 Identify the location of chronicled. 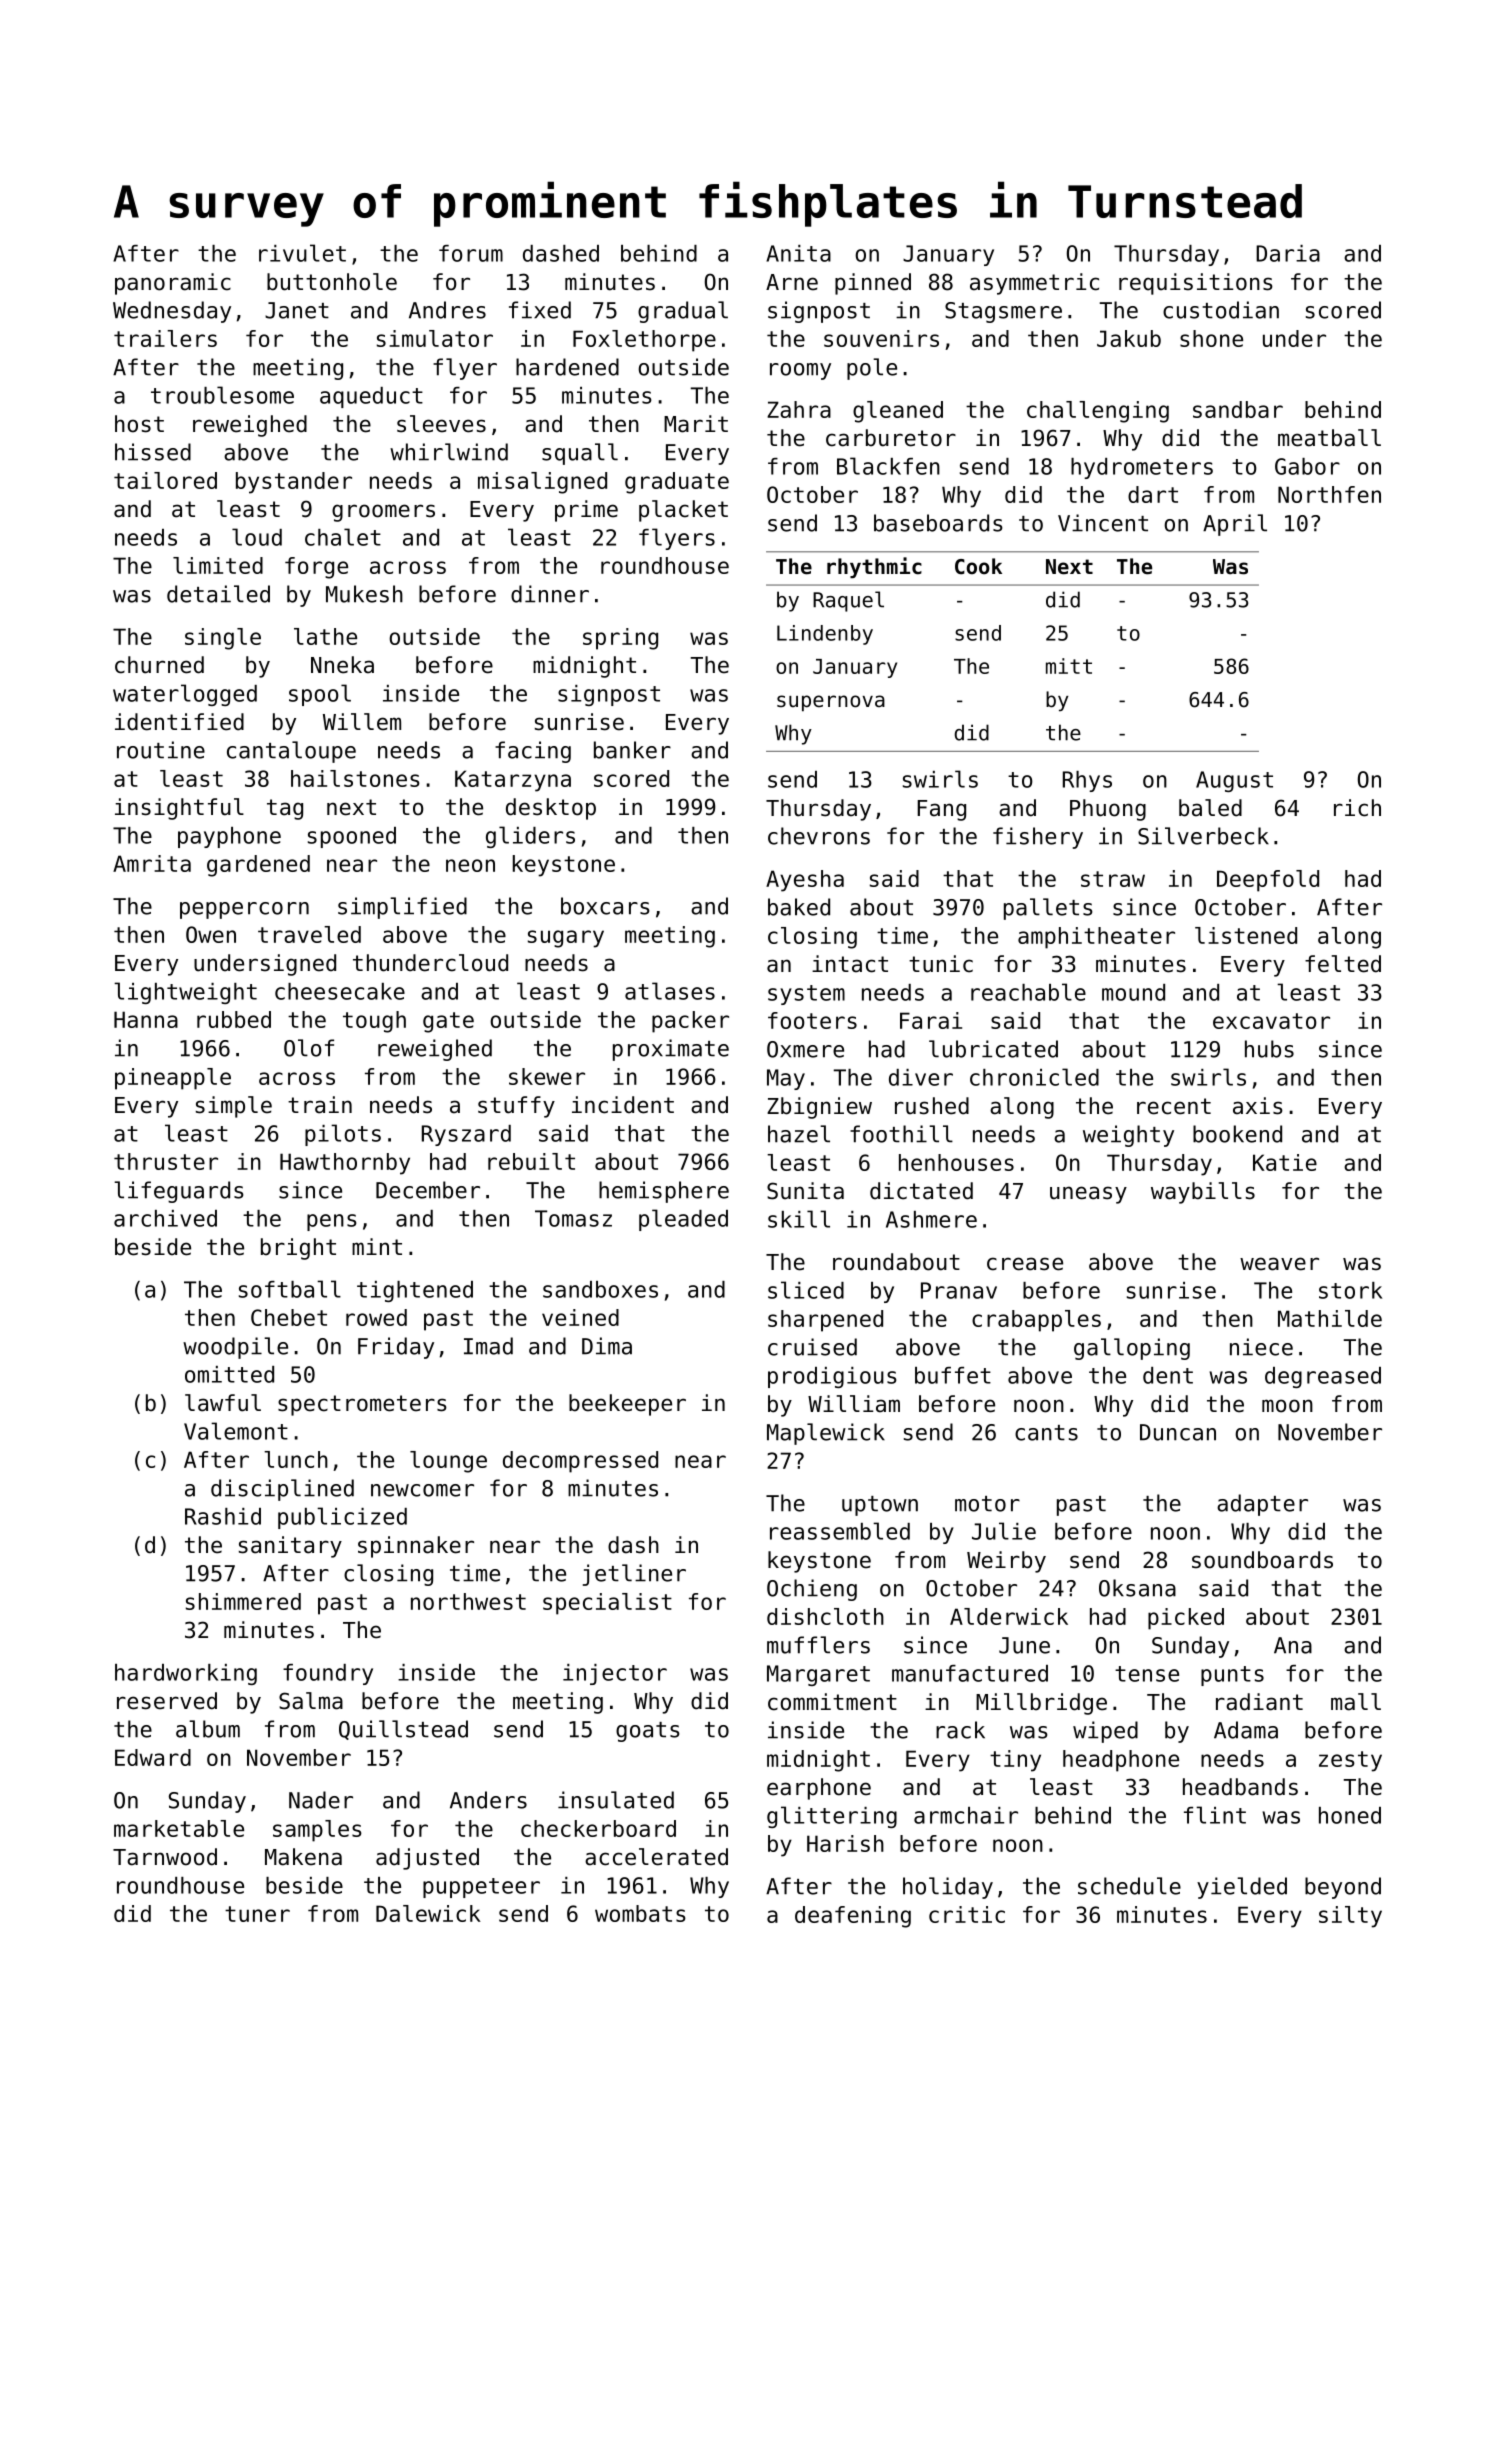
(1034, 1077).
